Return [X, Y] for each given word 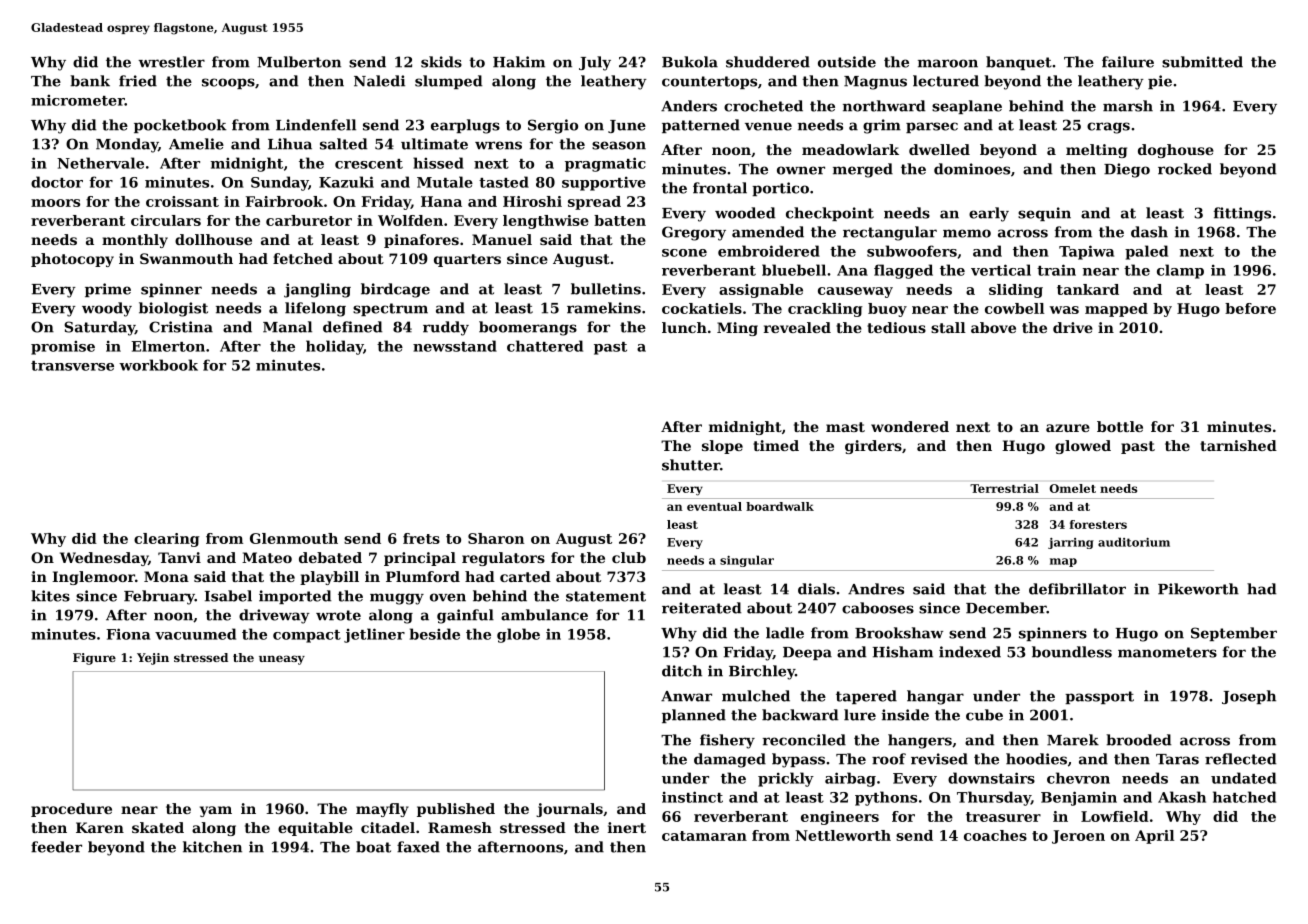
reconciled [804, 740]
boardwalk [780, 506]
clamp [1180, 271]
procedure [71, 810]
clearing [167, 540]
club [629, 557]
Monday [127, 145]
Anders [689, 106]
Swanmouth [186, 258]
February [159, 597]
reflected [1240, 759]
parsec [932, 127]
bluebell [794, 270]
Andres [876, 589]
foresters [1098, 524]
